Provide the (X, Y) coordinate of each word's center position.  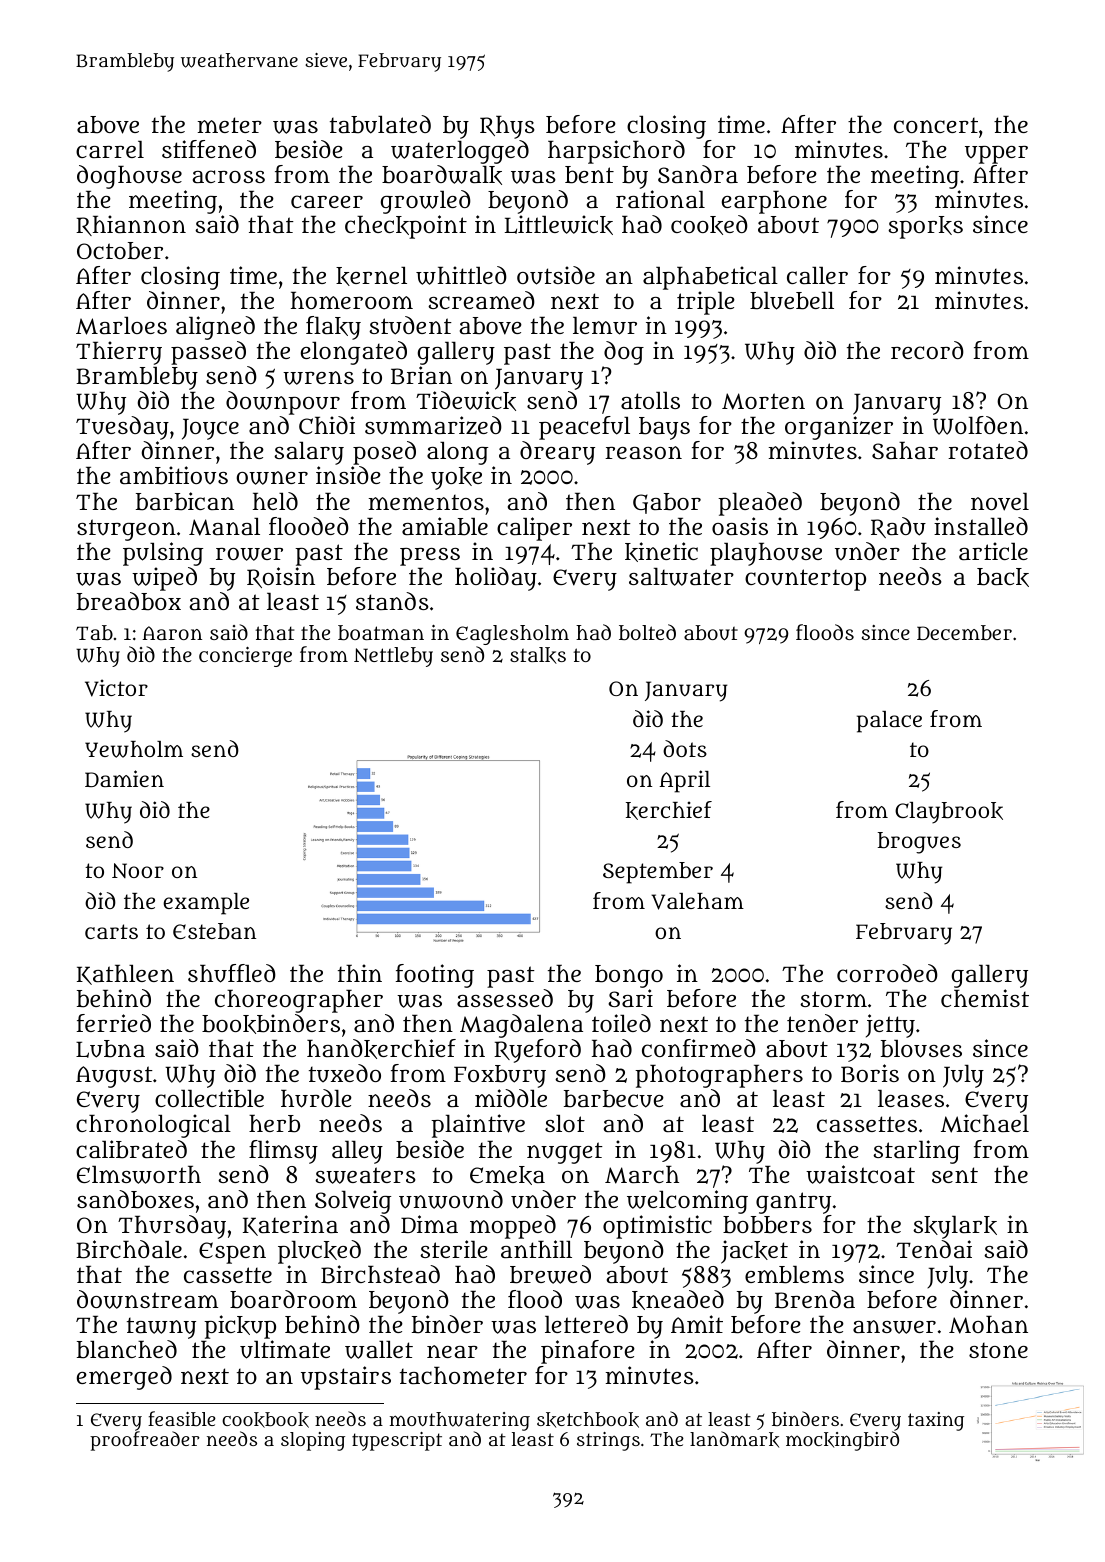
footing (435, 976)
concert (936, 125)
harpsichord (616, 152)
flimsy (283, 1152)
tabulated (380, 124)
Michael (985, 1123)
